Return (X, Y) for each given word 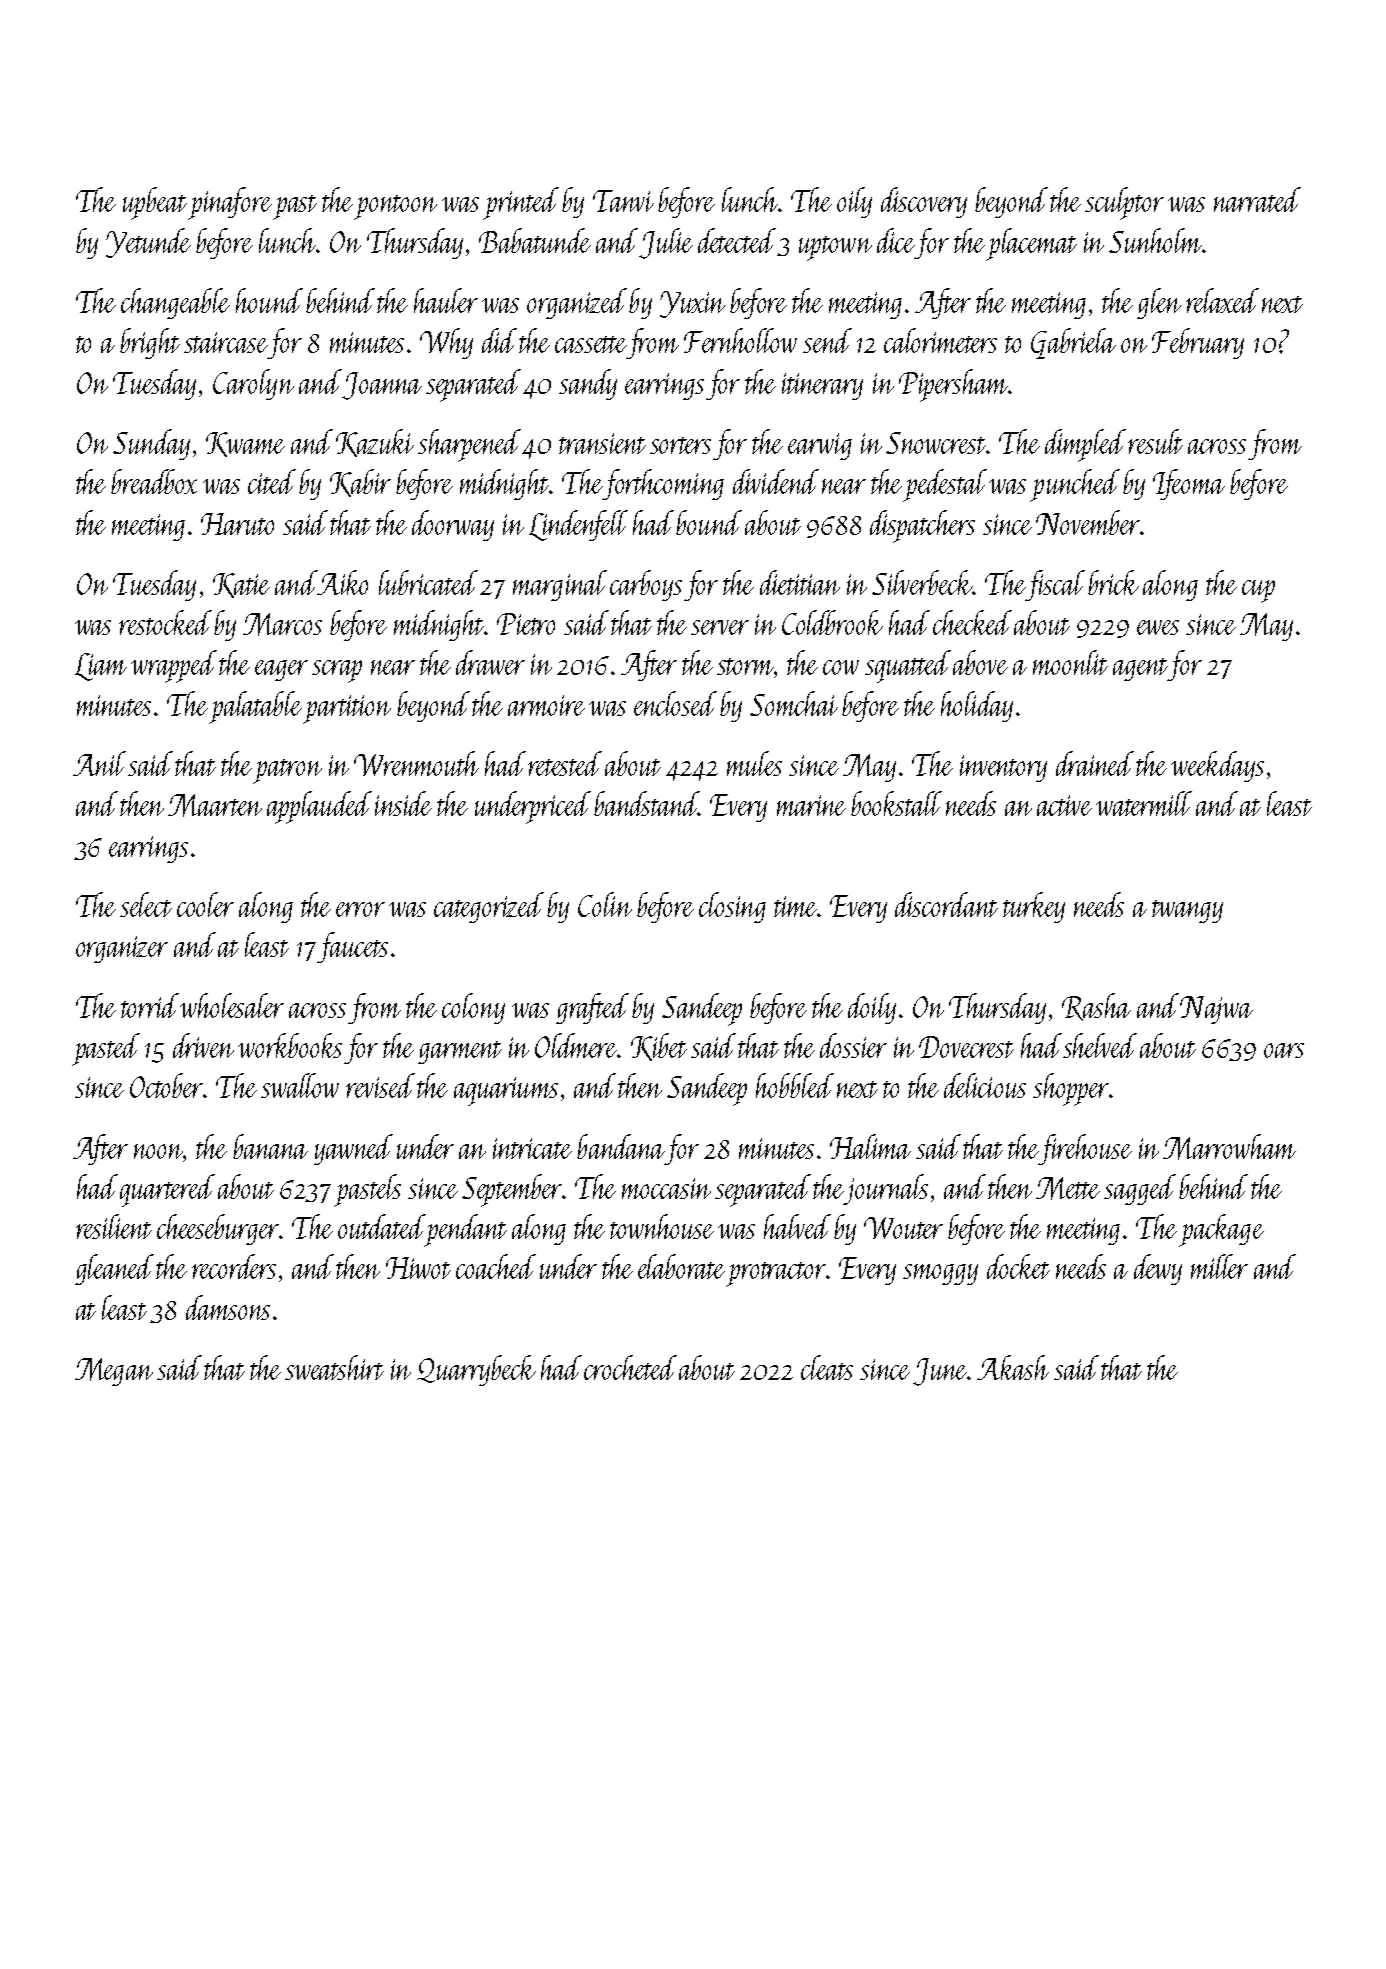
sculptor (1124, 203)
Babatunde (535, 240)
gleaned (114, 1269)
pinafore (230, 203)
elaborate (681, 1266)
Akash (1013, 1367)
